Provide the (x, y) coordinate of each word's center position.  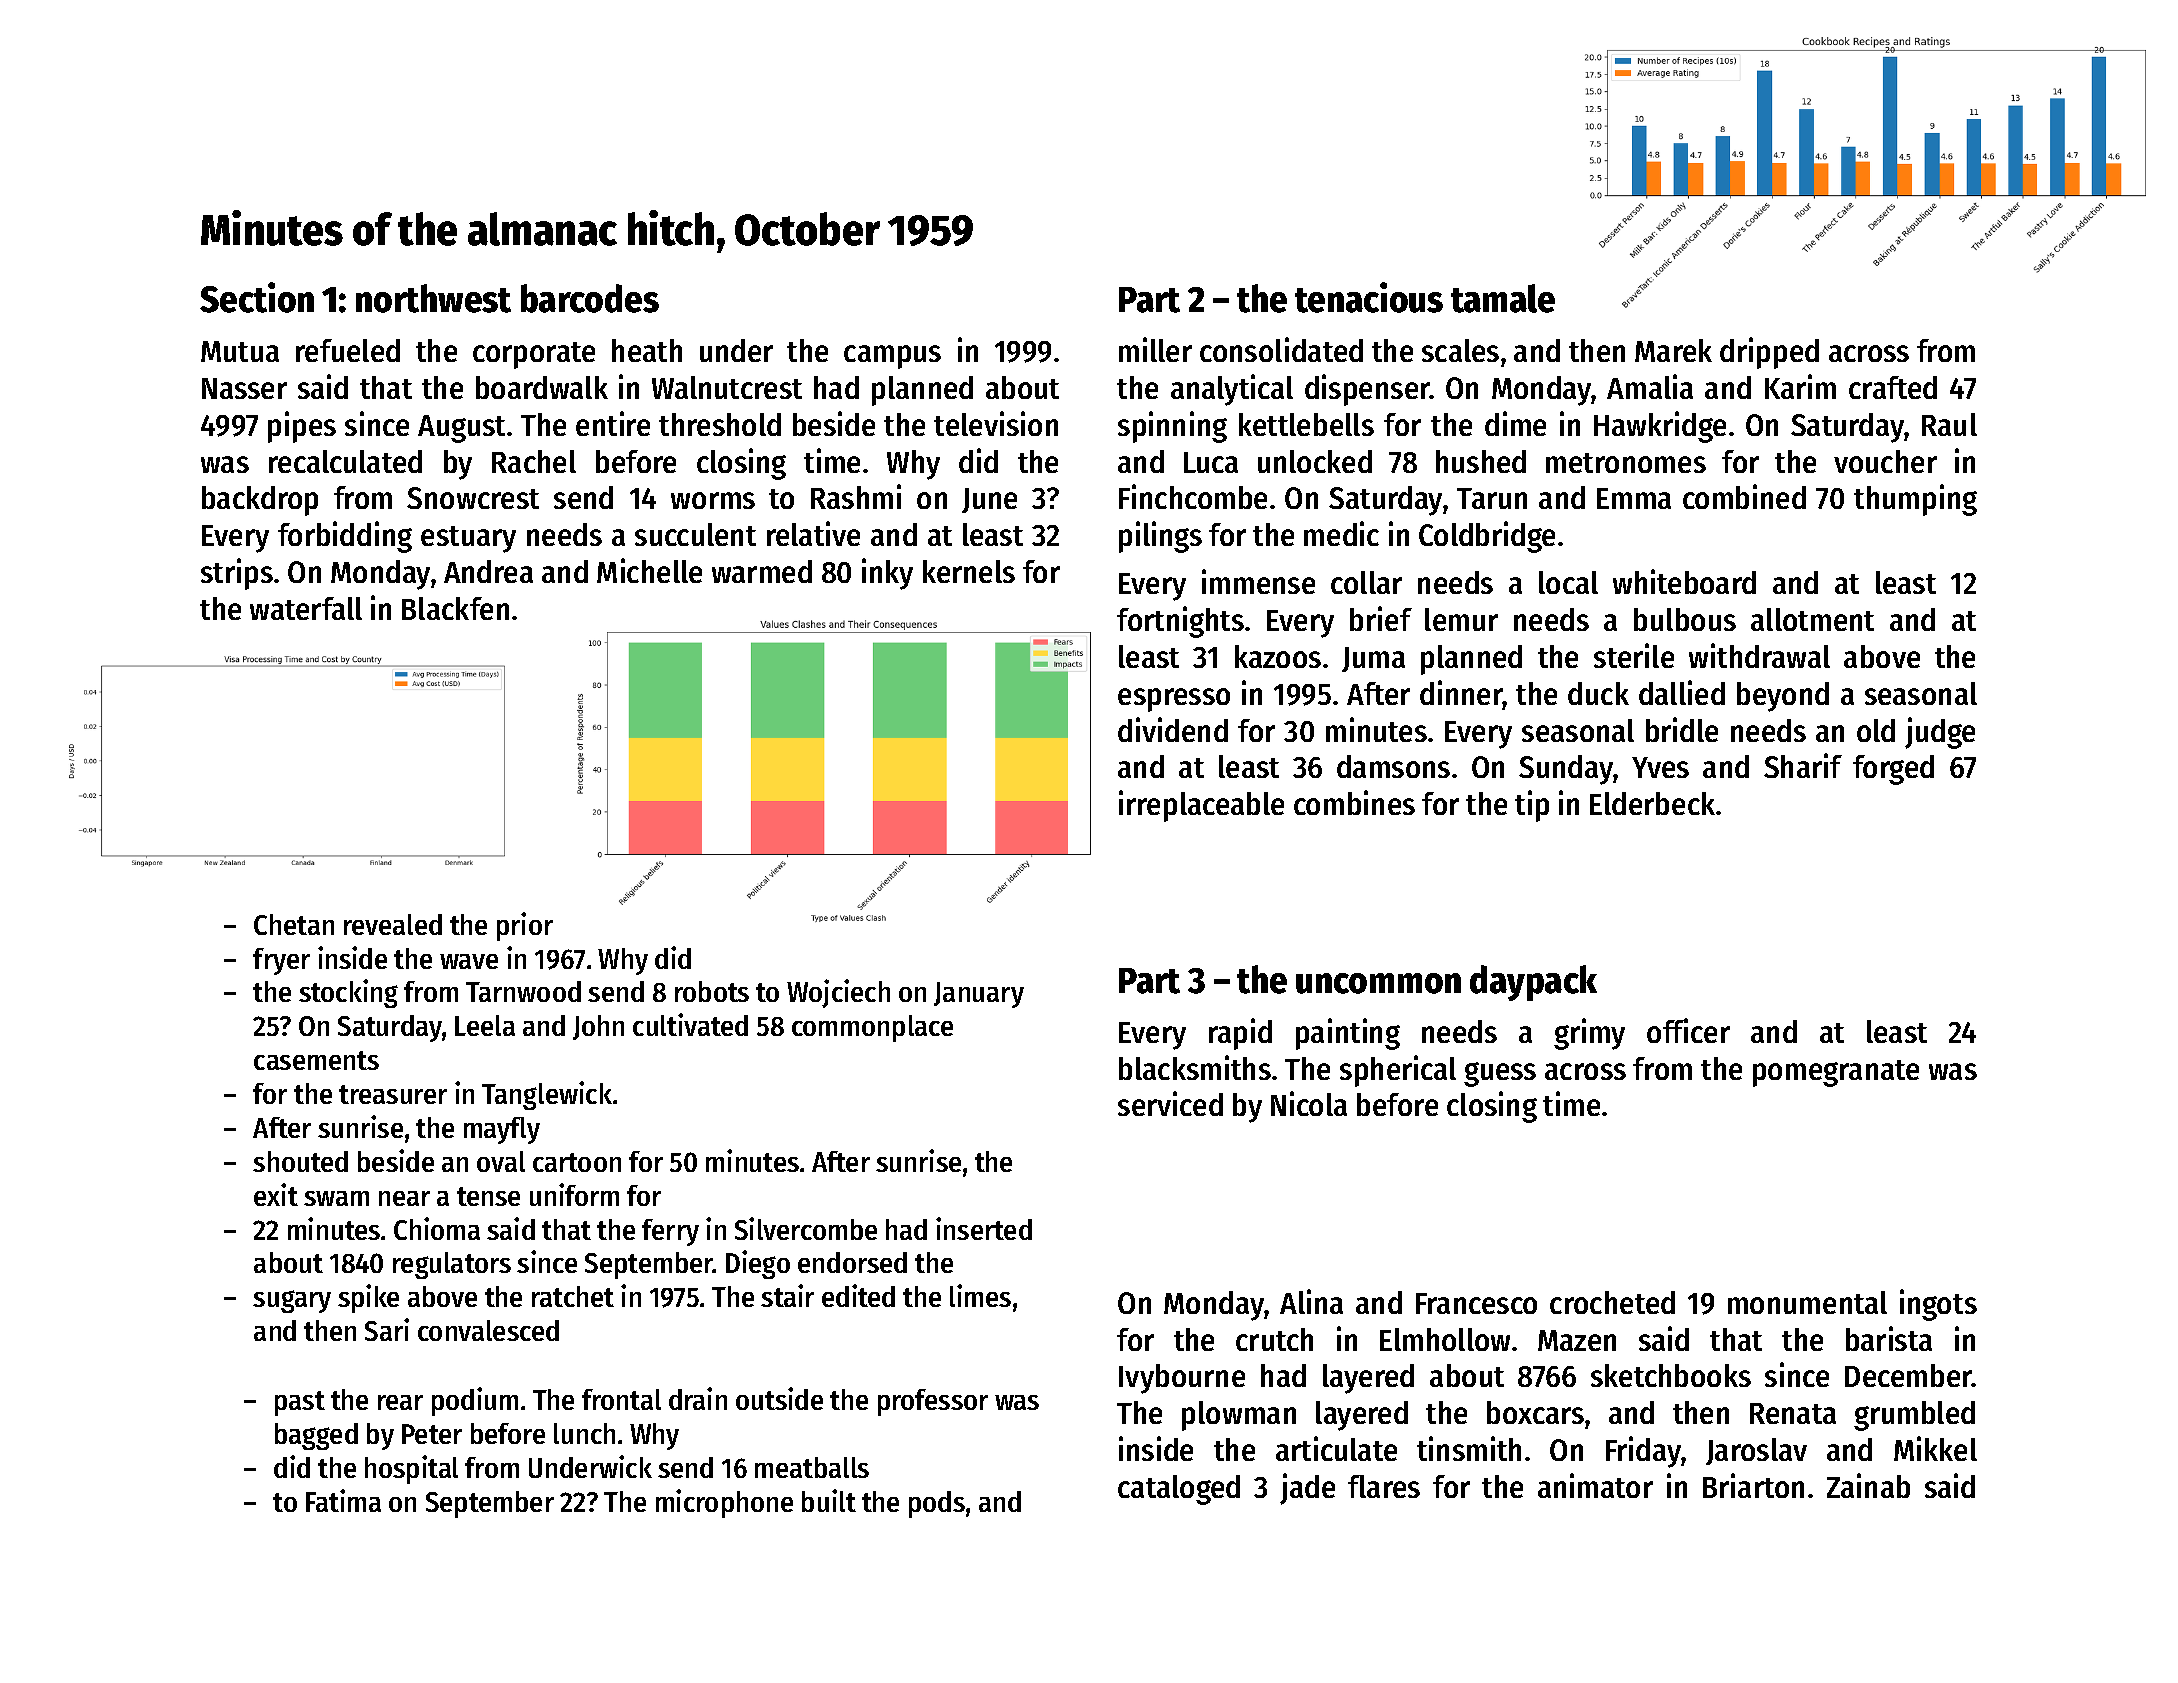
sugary (292, 1301)
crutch (1274, 1339)
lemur (1461, 619)
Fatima (343, 1500)
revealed (393, 924)
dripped (1769, 353)
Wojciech (838, 993)
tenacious (1369, 297)
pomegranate (1836, 1073)
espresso (1174, 700)
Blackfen (455, 608)
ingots (1938, 1305)
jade (1307, 1489)
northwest (433, 298)
